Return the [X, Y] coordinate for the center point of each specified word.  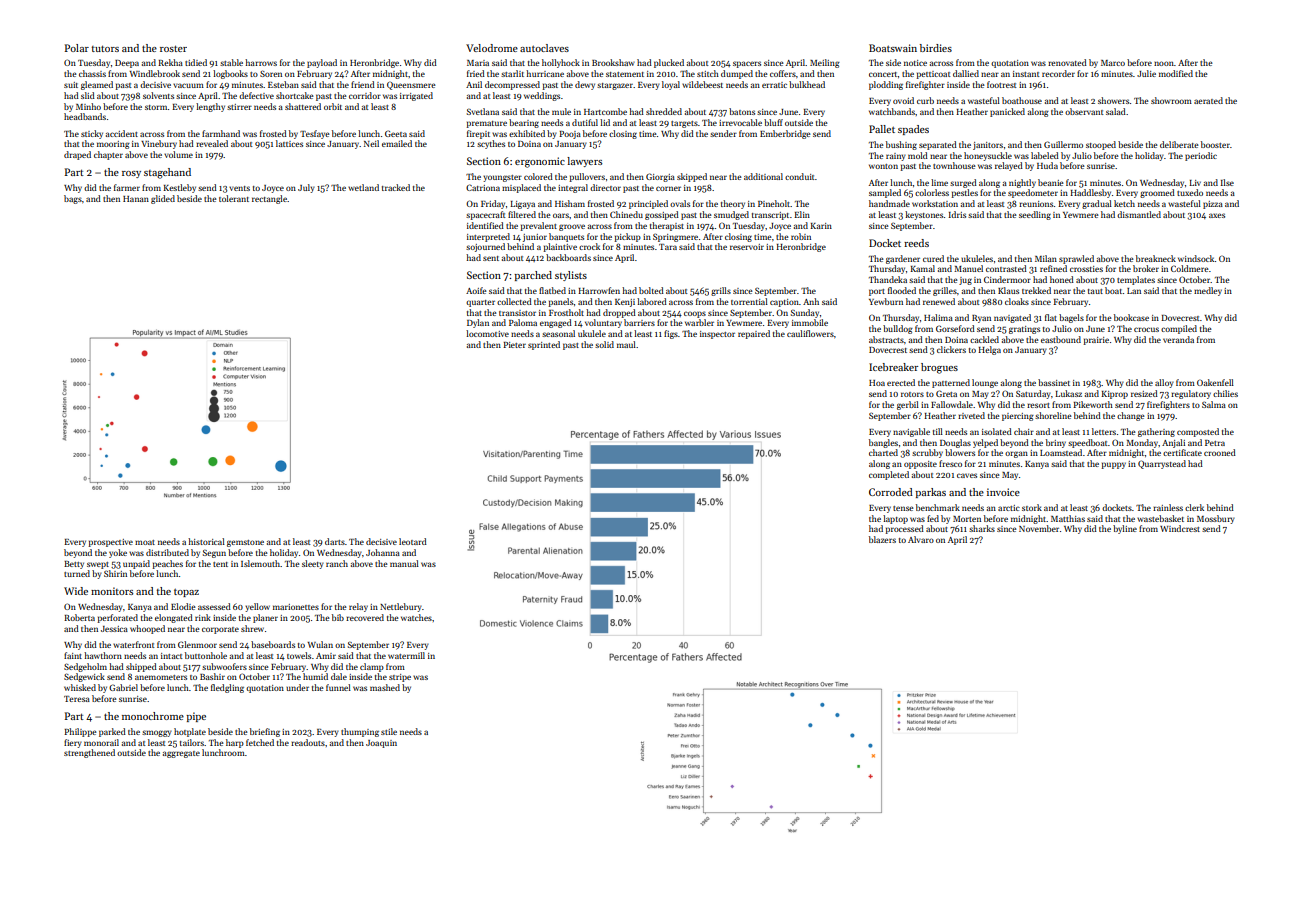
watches [416, 617]
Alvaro [921, 539]
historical [206, 541]
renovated [1067, 62]
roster [173, 48]
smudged [731, 215]
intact [172, 656]
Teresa [77, 699]
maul [626, 344]
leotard [413, 541]
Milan [1046, 258]
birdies [936, 48]
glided [163, 199]
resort [1038, 405]
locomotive [487, 333]
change [1131, 416]
